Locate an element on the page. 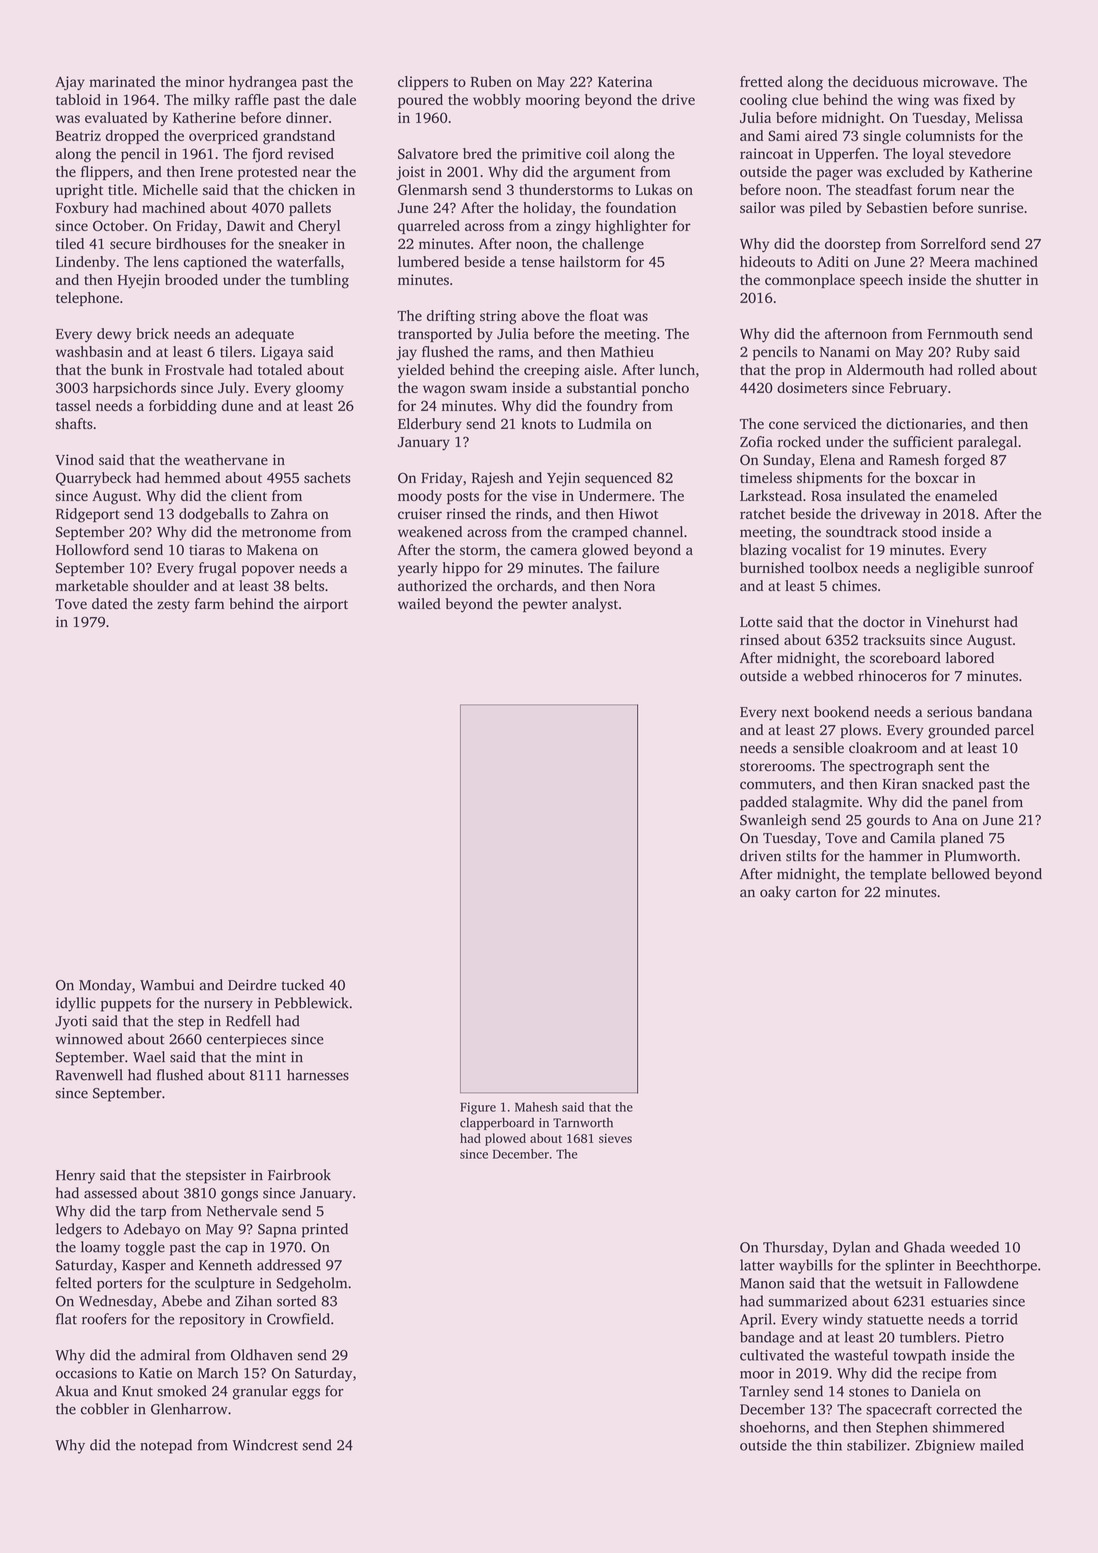 The width and height of the image is (1098, 1553). Foxbury is located at coordinates (82, 209).
